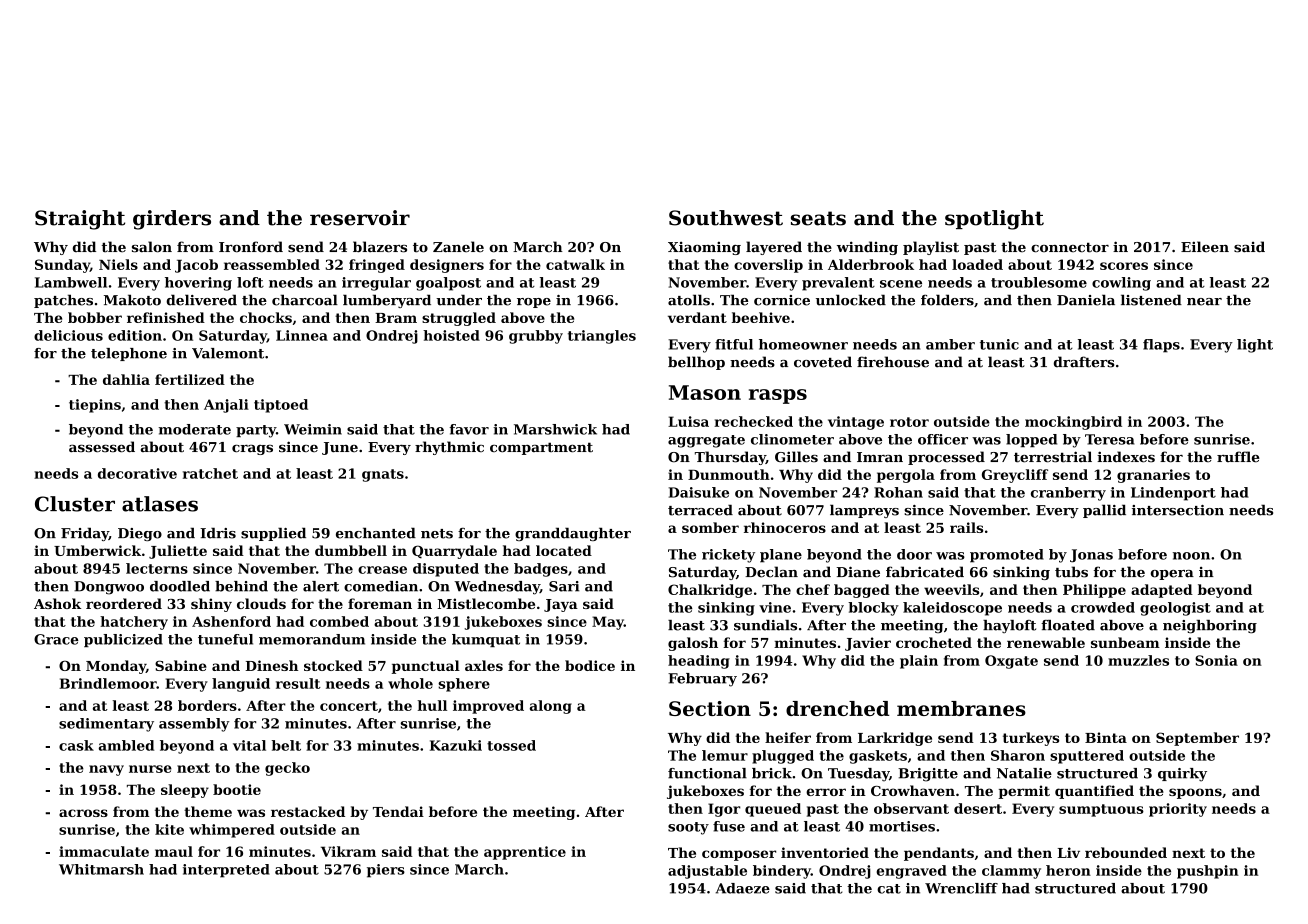  What do you see at coordinates (1182, 775) in the page?
I see `quirky` at bounding box center [1182, 775].
